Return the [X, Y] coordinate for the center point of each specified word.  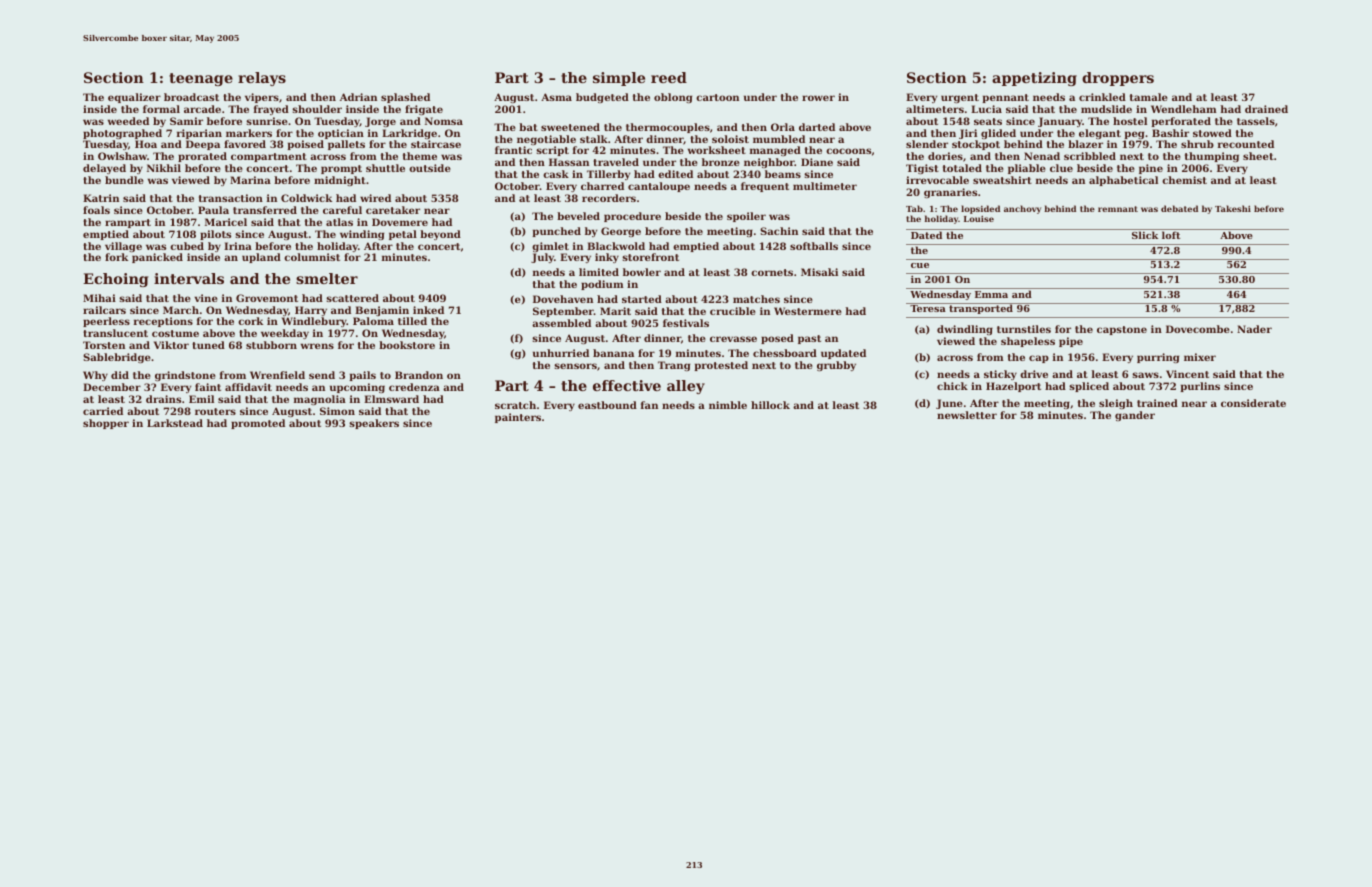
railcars [104, 310]
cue [920, 265]
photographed [122, 134]
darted [817, 127]
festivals [686, 323]
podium [602, 285]
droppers [1118, 79]
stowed [1212, 133]
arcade [202, 109]
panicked [157, 258]
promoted [258, 424]
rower [818, 98]
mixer [1200, 357]
